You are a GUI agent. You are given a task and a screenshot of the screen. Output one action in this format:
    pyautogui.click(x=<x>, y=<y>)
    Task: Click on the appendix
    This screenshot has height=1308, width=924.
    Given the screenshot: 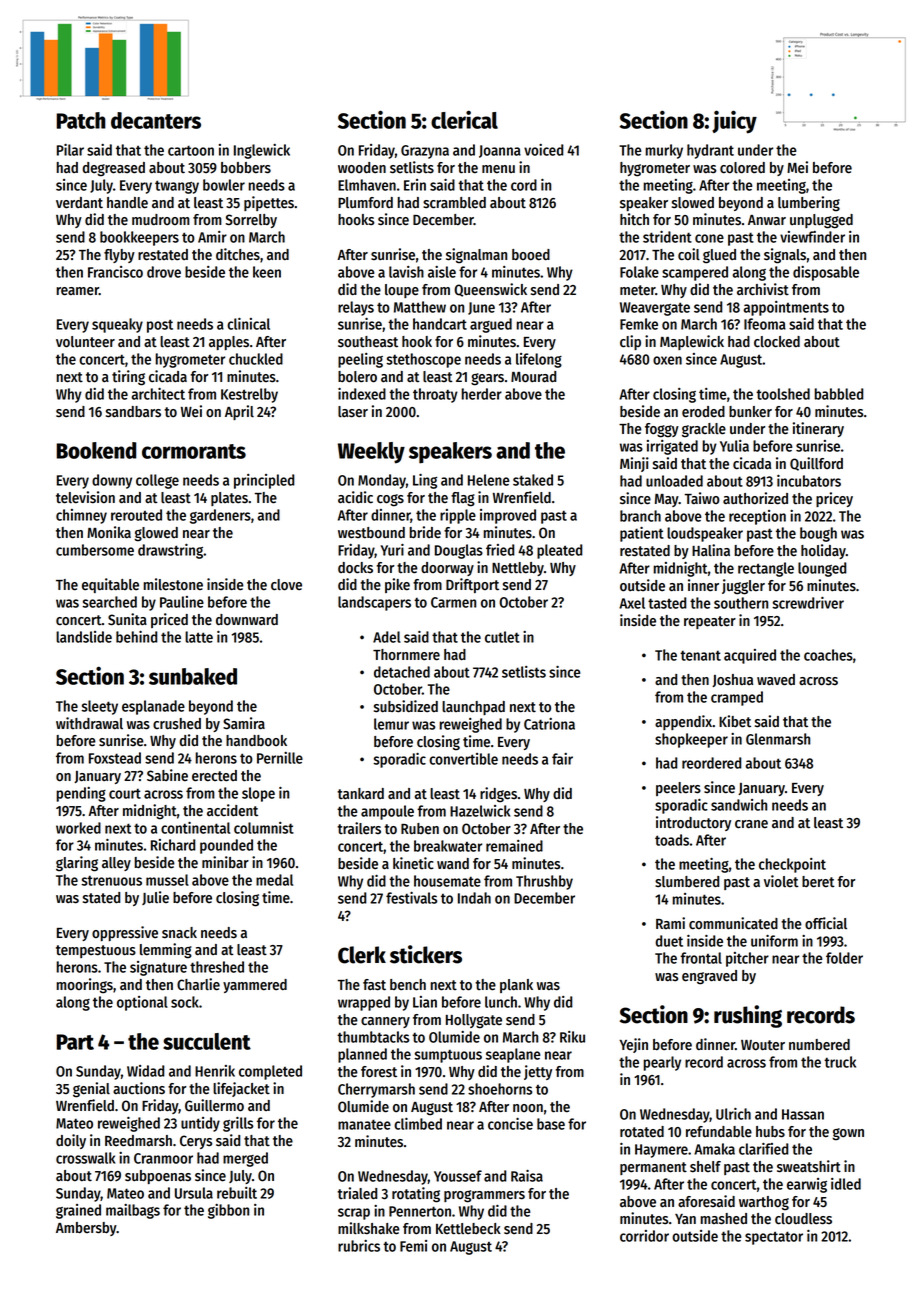 What is the action you would take?
    pyautogui.click(x=683, y=722)
